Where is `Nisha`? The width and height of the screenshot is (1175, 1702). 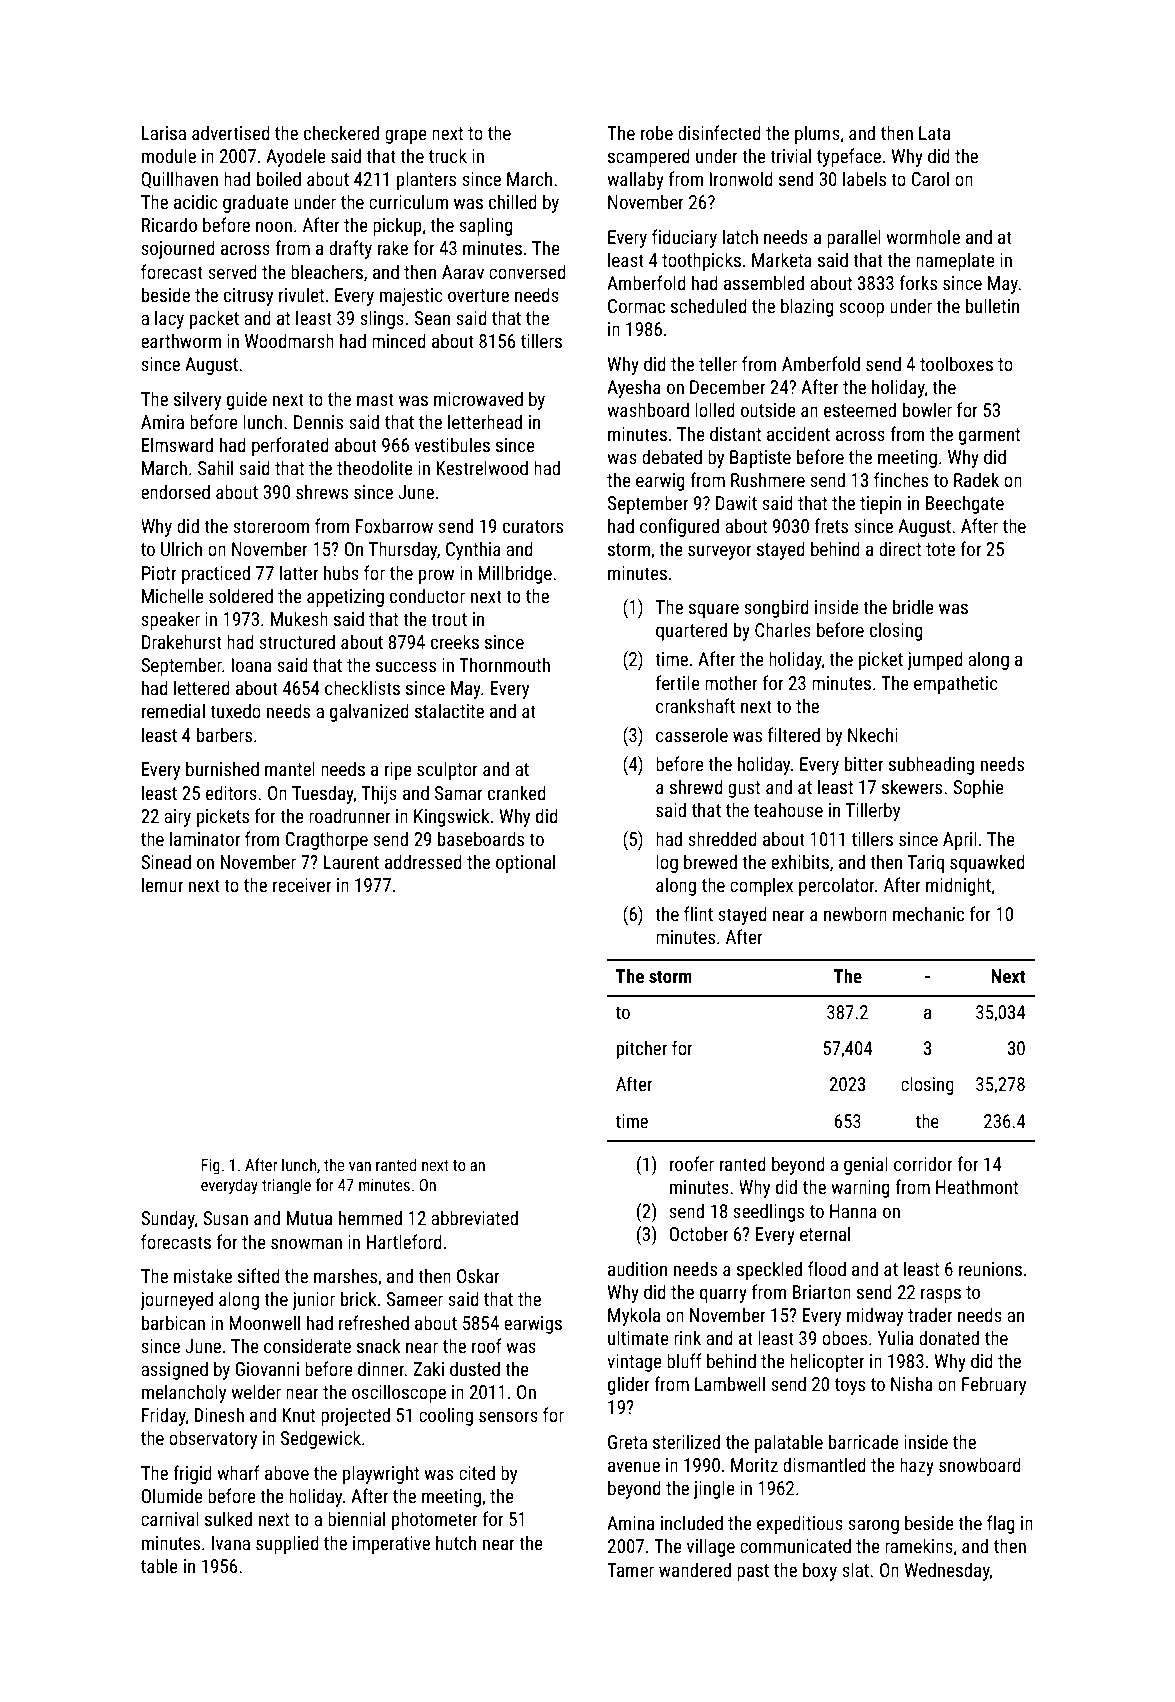 Nisha is located at coordinates (912, 1383).
